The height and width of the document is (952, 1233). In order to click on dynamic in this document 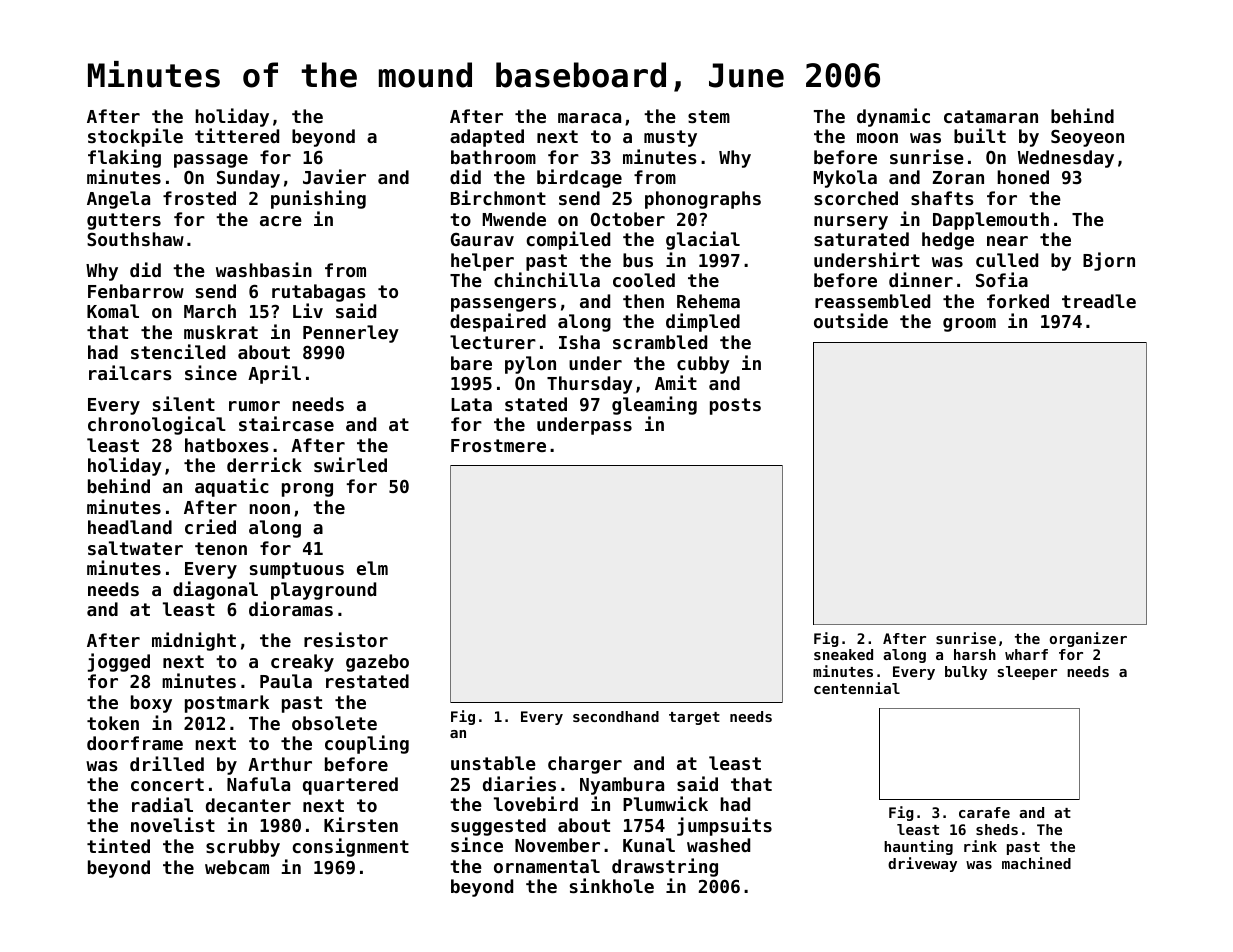, I will do `click(893, 117)`.
